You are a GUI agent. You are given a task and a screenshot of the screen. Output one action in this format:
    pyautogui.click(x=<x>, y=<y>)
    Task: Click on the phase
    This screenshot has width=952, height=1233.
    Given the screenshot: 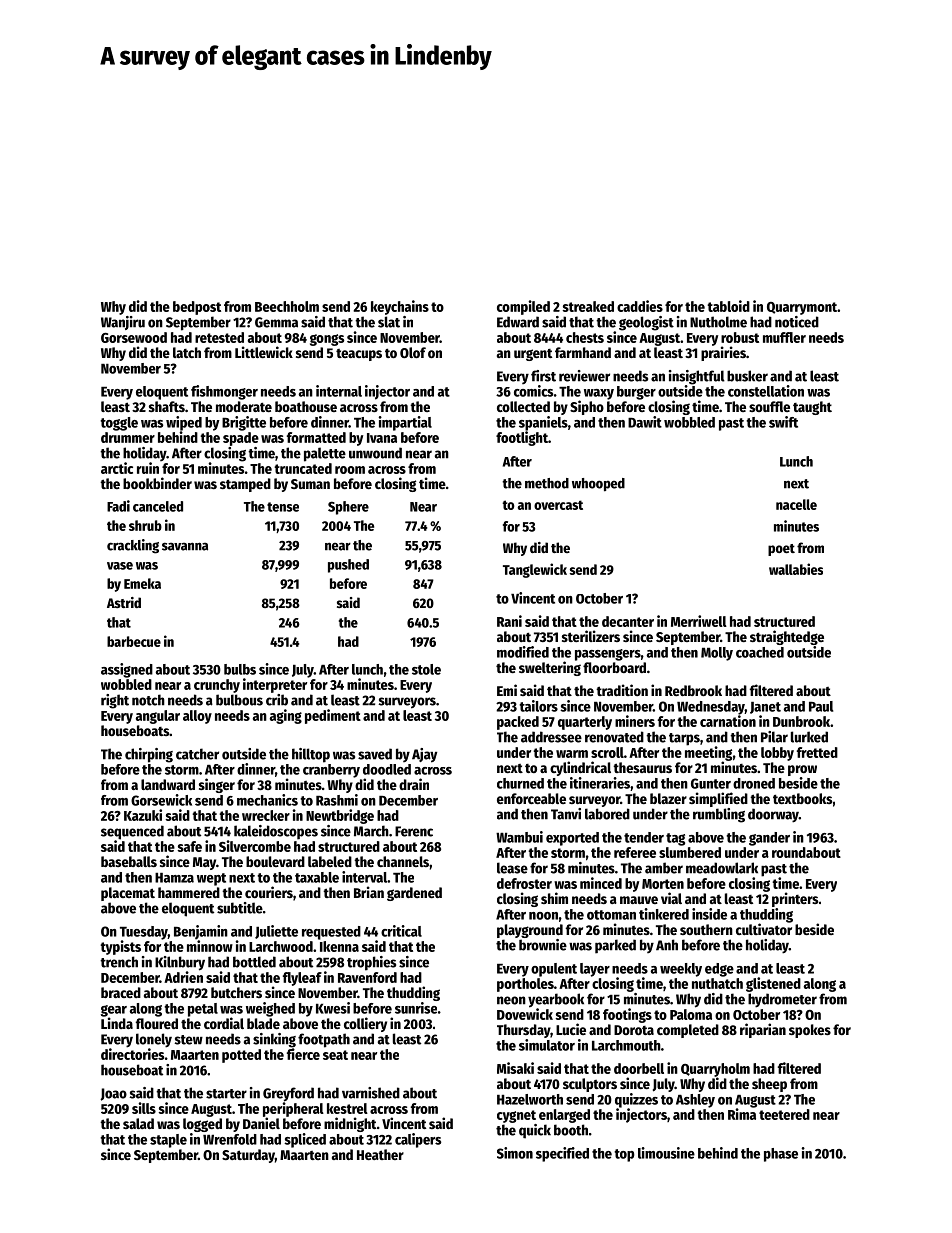 What is the action you would take?
    pyautogui.click(x=781, y=1155)
